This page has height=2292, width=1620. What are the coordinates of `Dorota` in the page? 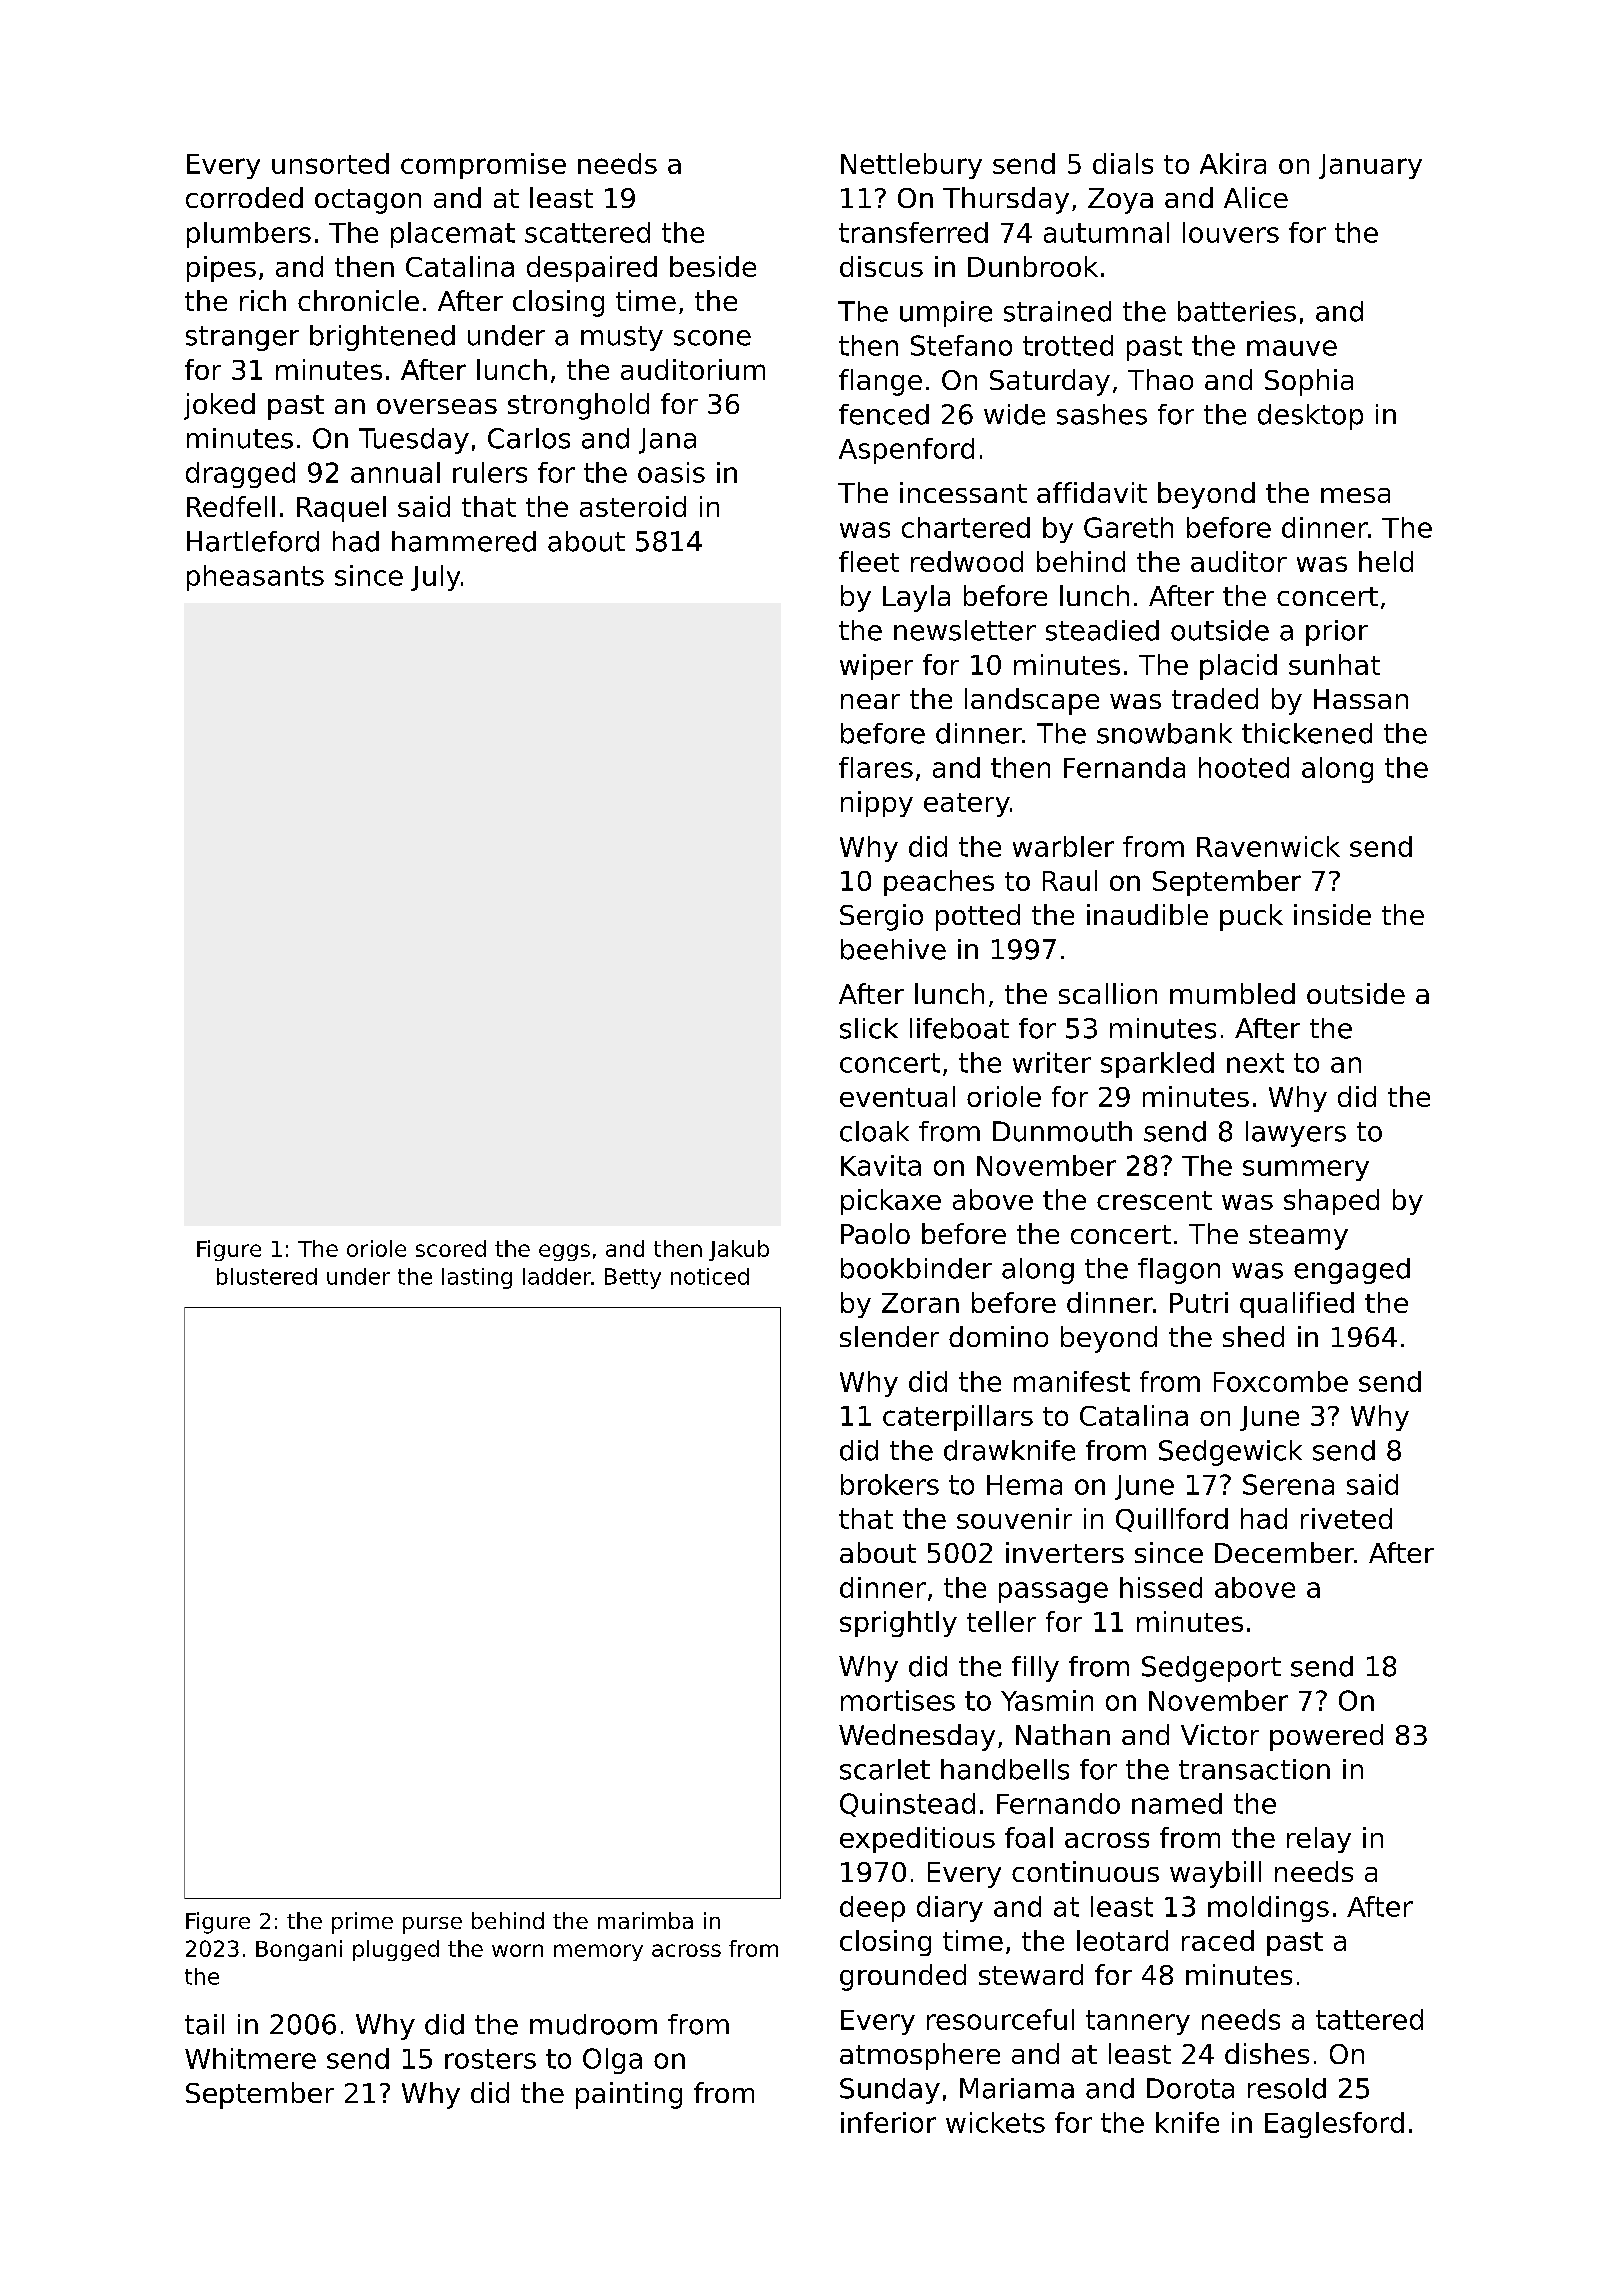 It's located at (1190, 2088).
